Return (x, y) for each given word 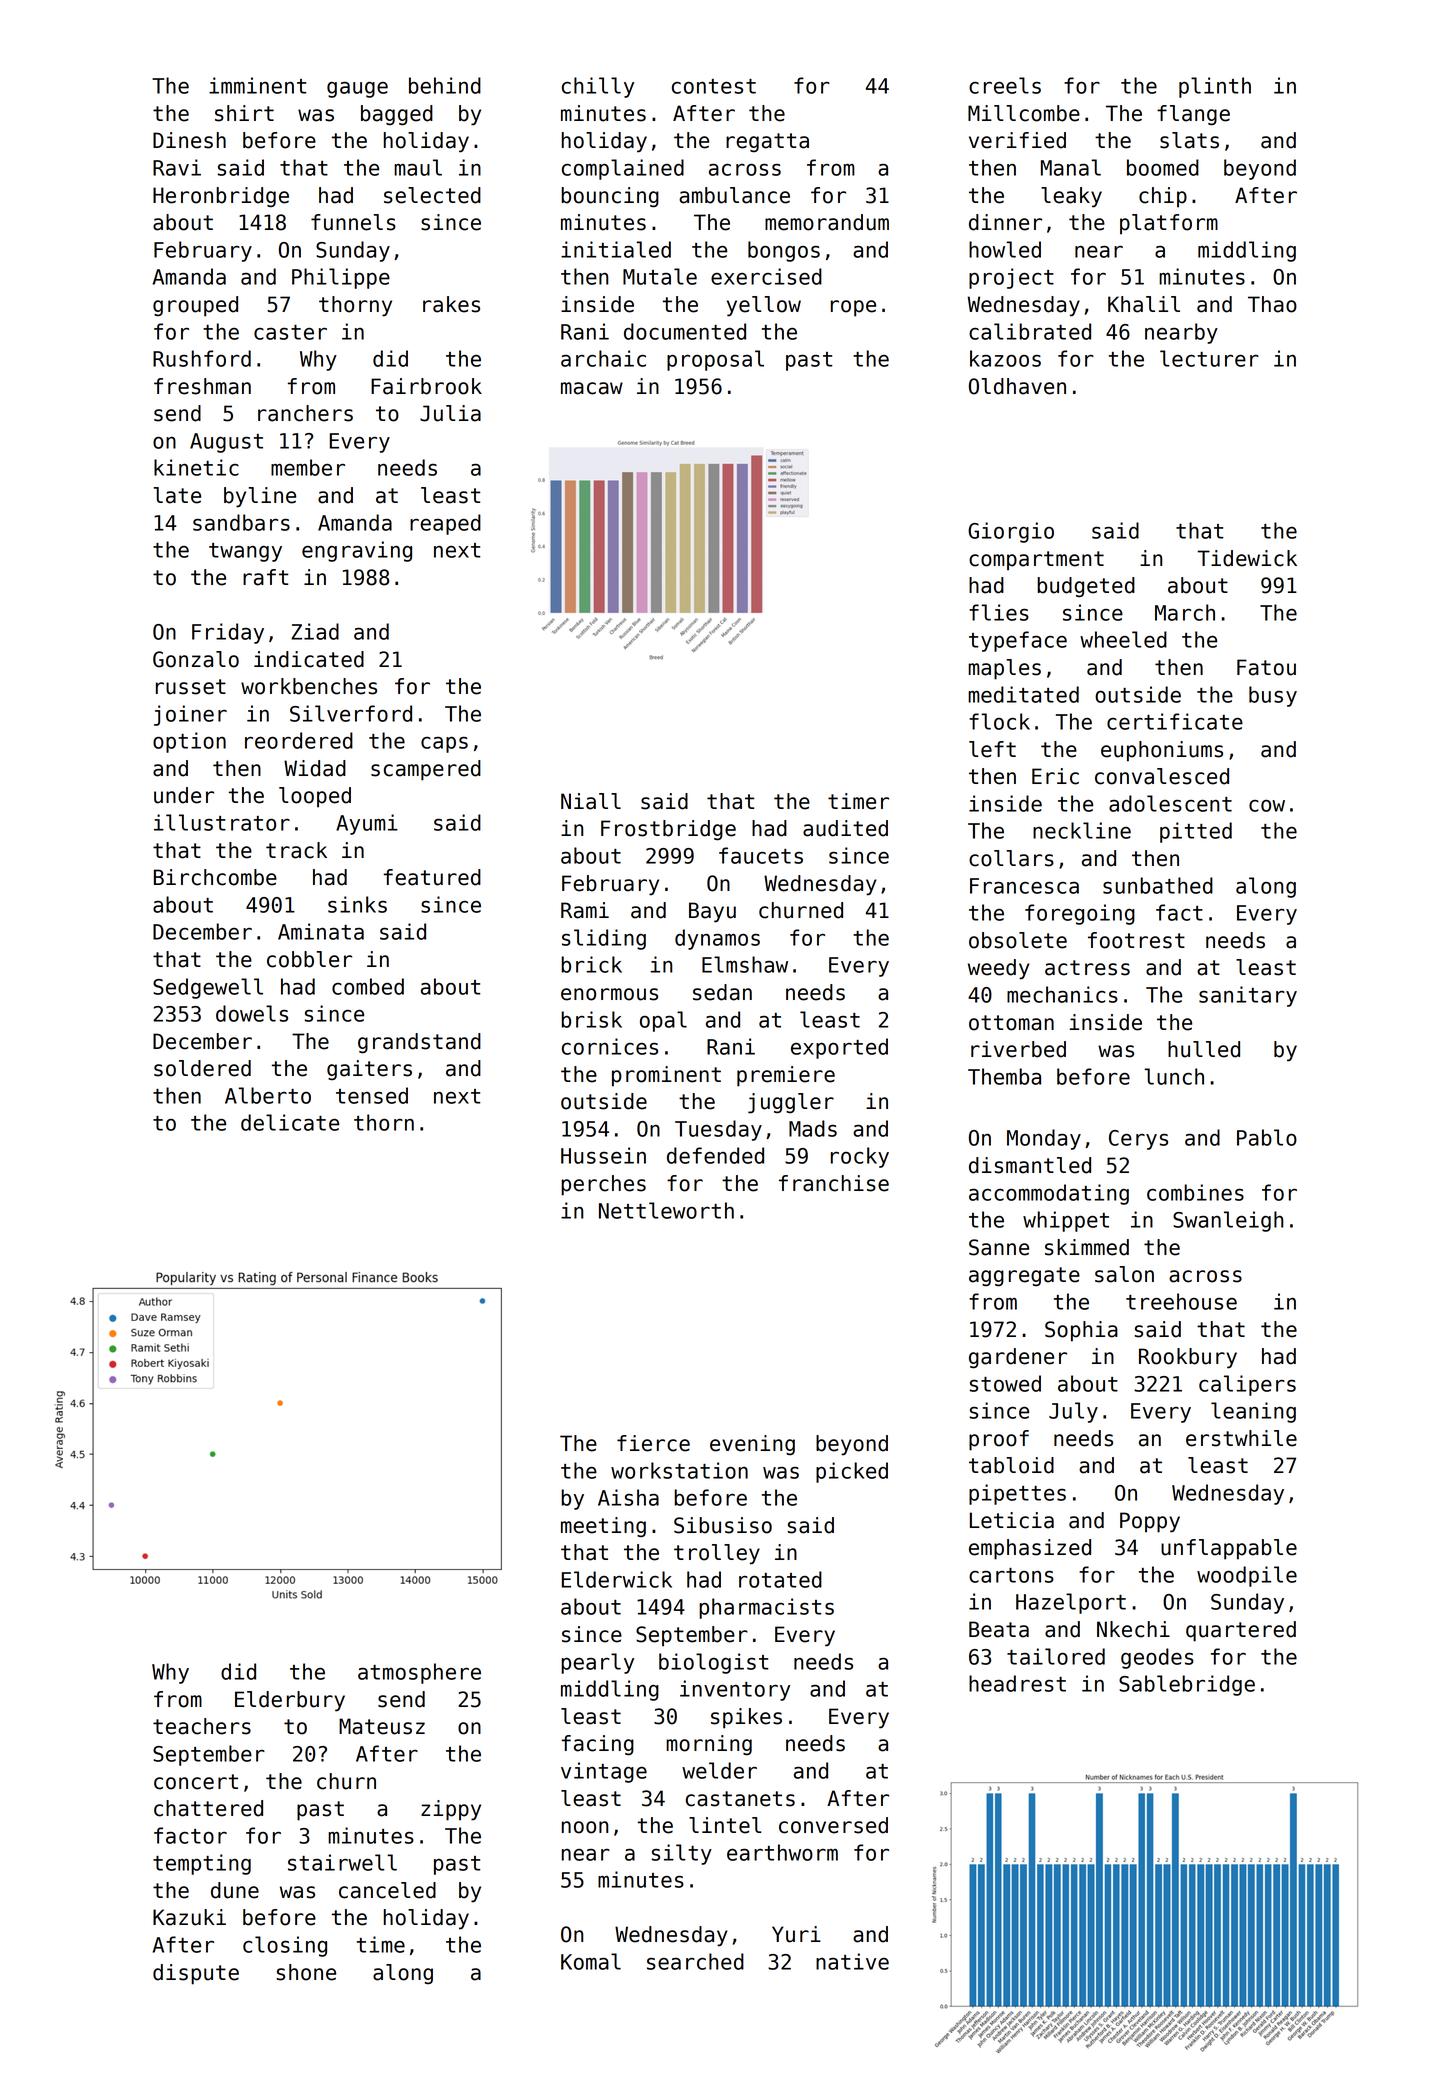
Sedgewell (208, 988)
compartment (1036, 561)
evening (752, 1445)
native (852, 1961)
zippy (451, 1810)
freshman (202, 386)
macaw (592, 388)
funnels (353, 222)
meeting (603, 1527)
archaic (603, 358)
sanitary (1248, 996)
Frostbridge (668, 830)
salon (1124, 1274)
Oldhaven (1017, 386)
